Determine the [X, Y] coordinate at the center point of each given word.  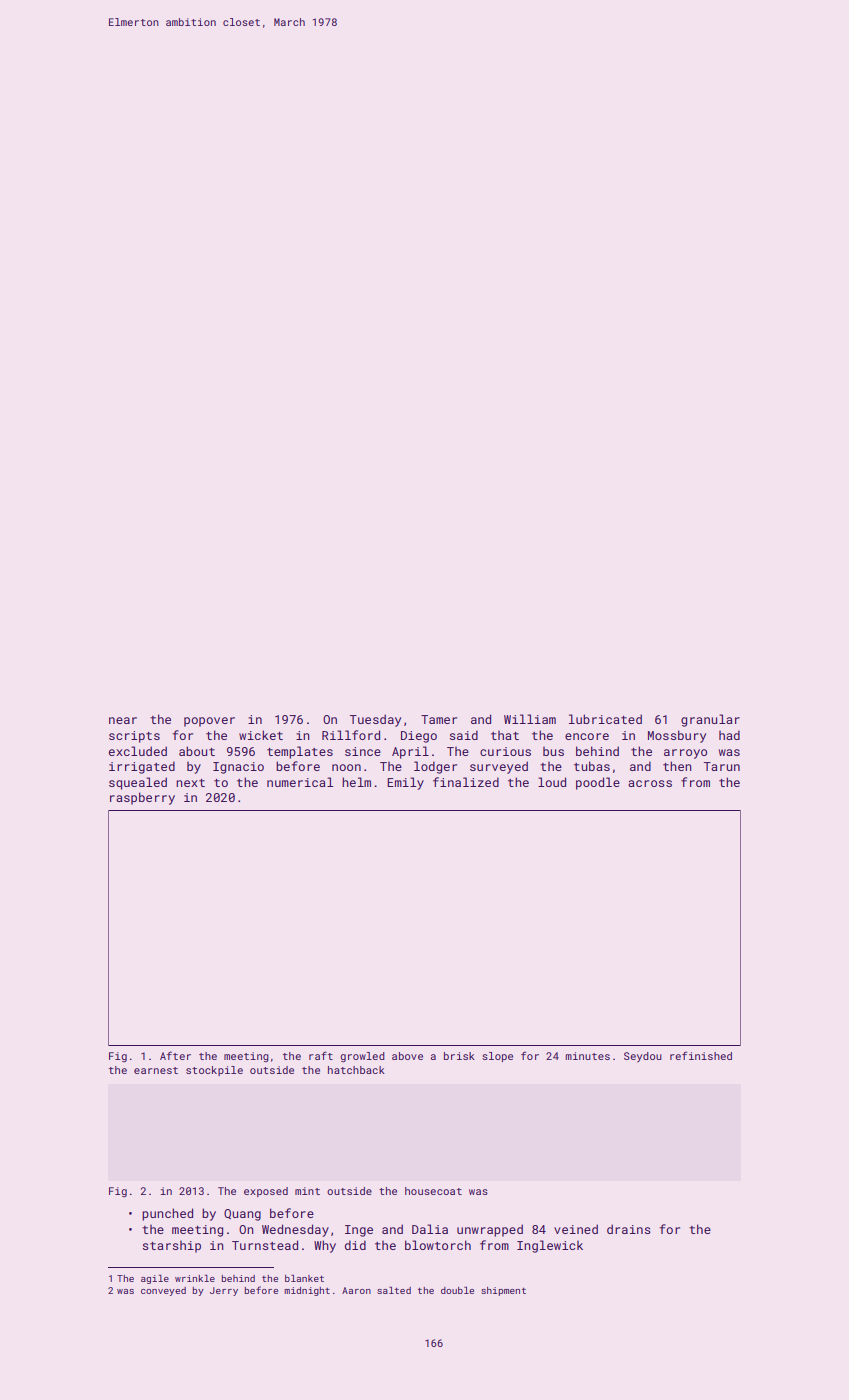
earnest [156, 1070]
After [175, 1055]
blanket [304, 1278]
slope [497, 1057]
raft [321, 1055]
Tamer [439, 719]
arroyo [685, 754]
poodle [598, 783]
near [123, 720]
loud [552, 782]
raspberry [142, 798]
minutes [588, 1056]
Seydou [643, 1057]
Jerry [224, 1291]
